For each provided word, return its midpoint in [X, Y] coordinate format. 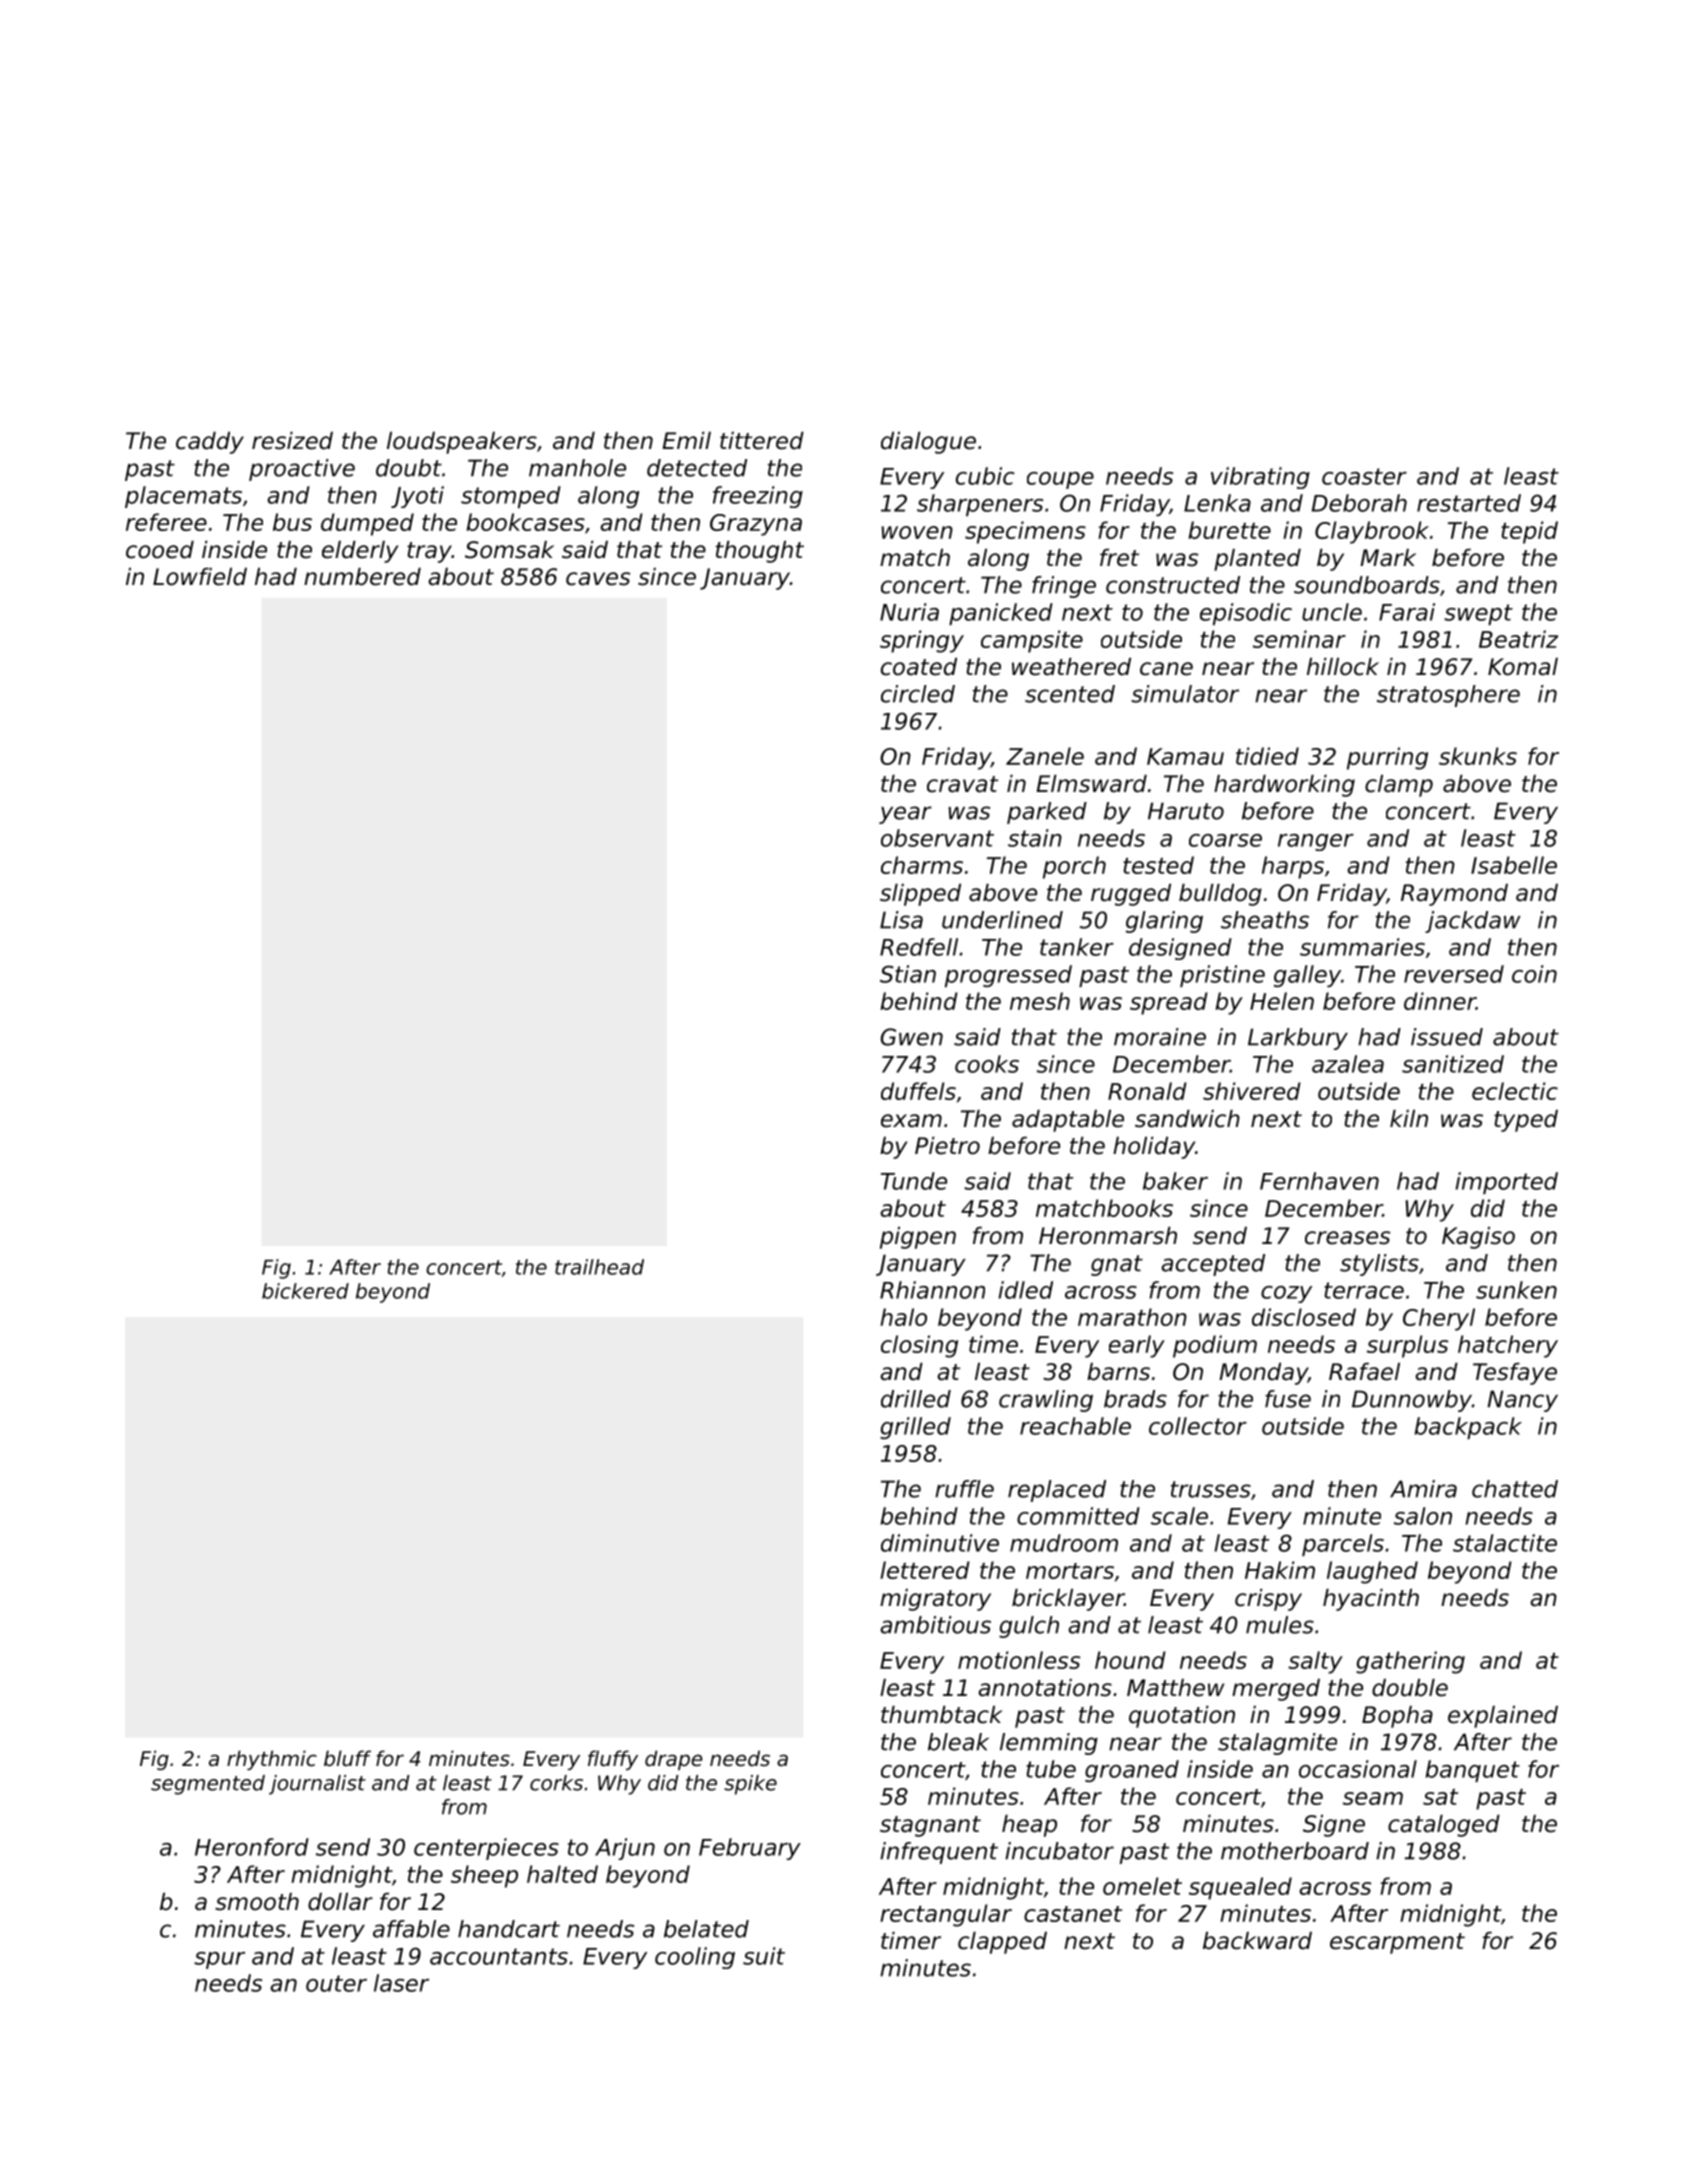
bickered [305, 1291]
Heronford [252, 1847]
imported [1506, 1183]
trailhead [599, 1267]
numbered [362, 577]
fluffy [613, 1760]
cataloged [1444, 1826]
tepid [1529, 532]
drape [673, 1760]
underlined [1002, 920]
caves [598, 579]
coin [1534, 974]
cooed [160, 550]
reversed [1454, 974]
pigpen [918, 1238]
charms [922, 865]
